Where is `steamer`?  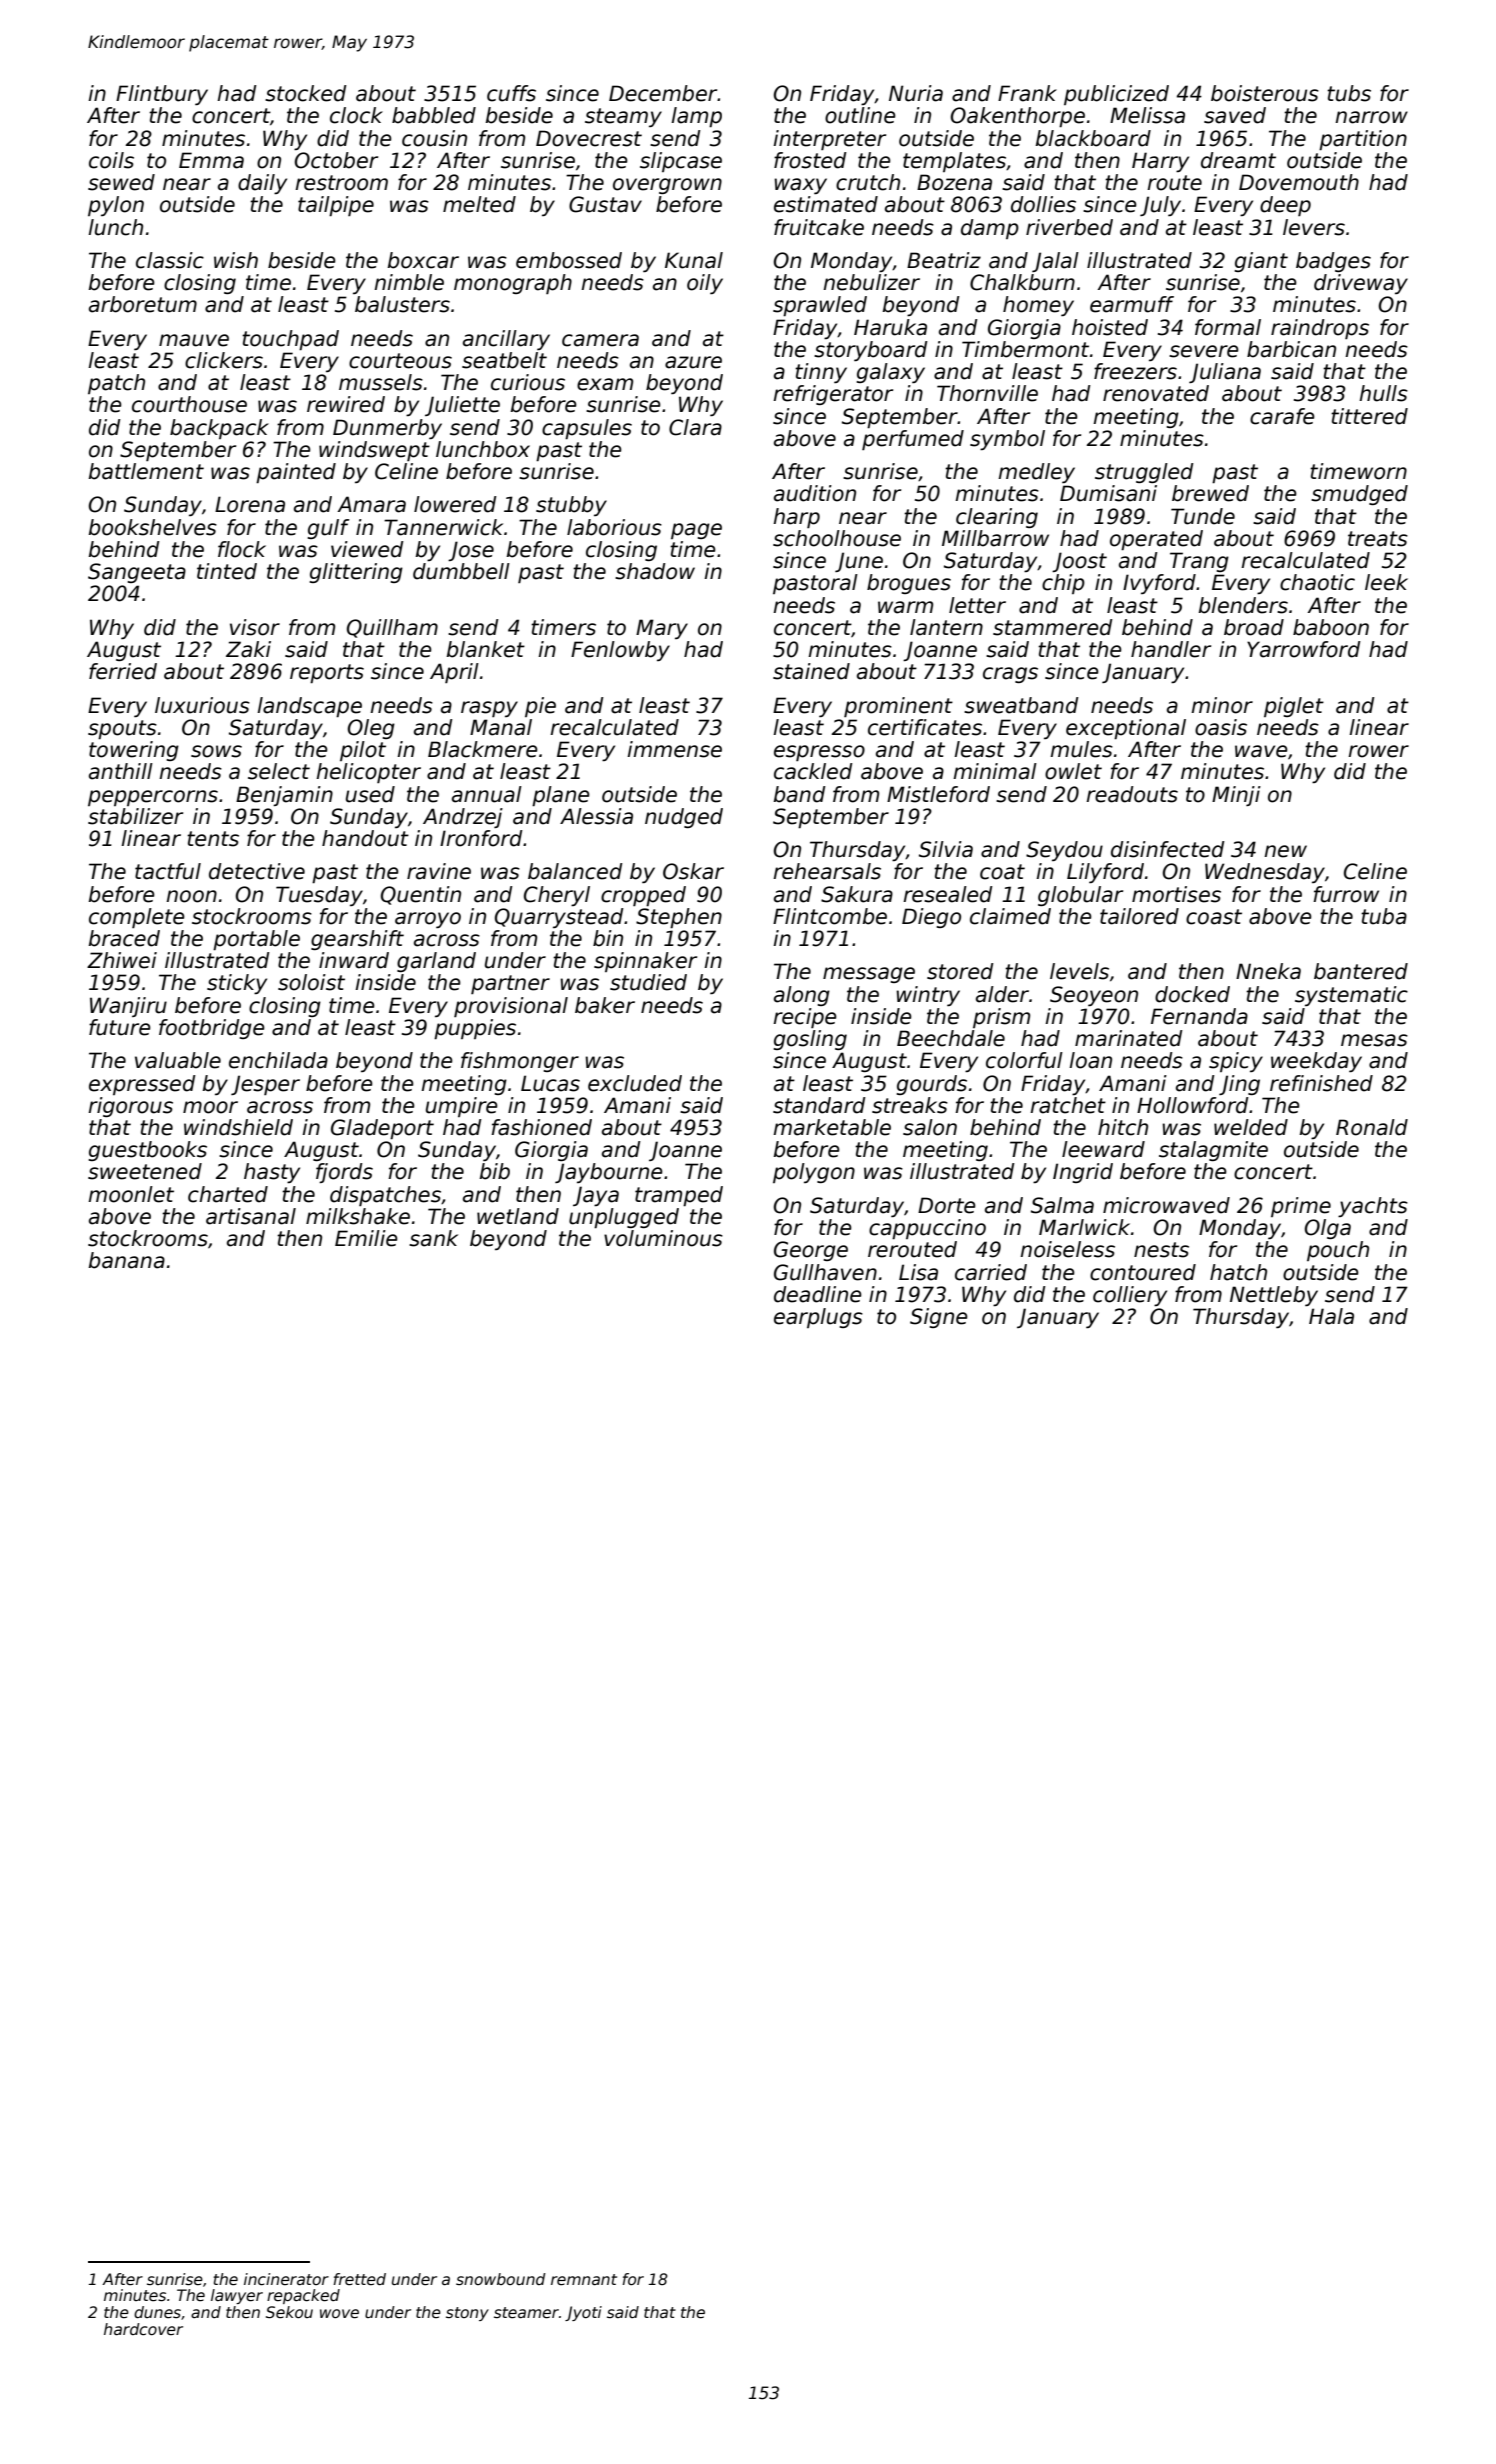
steamer is located at coordinates (526, 2313).
